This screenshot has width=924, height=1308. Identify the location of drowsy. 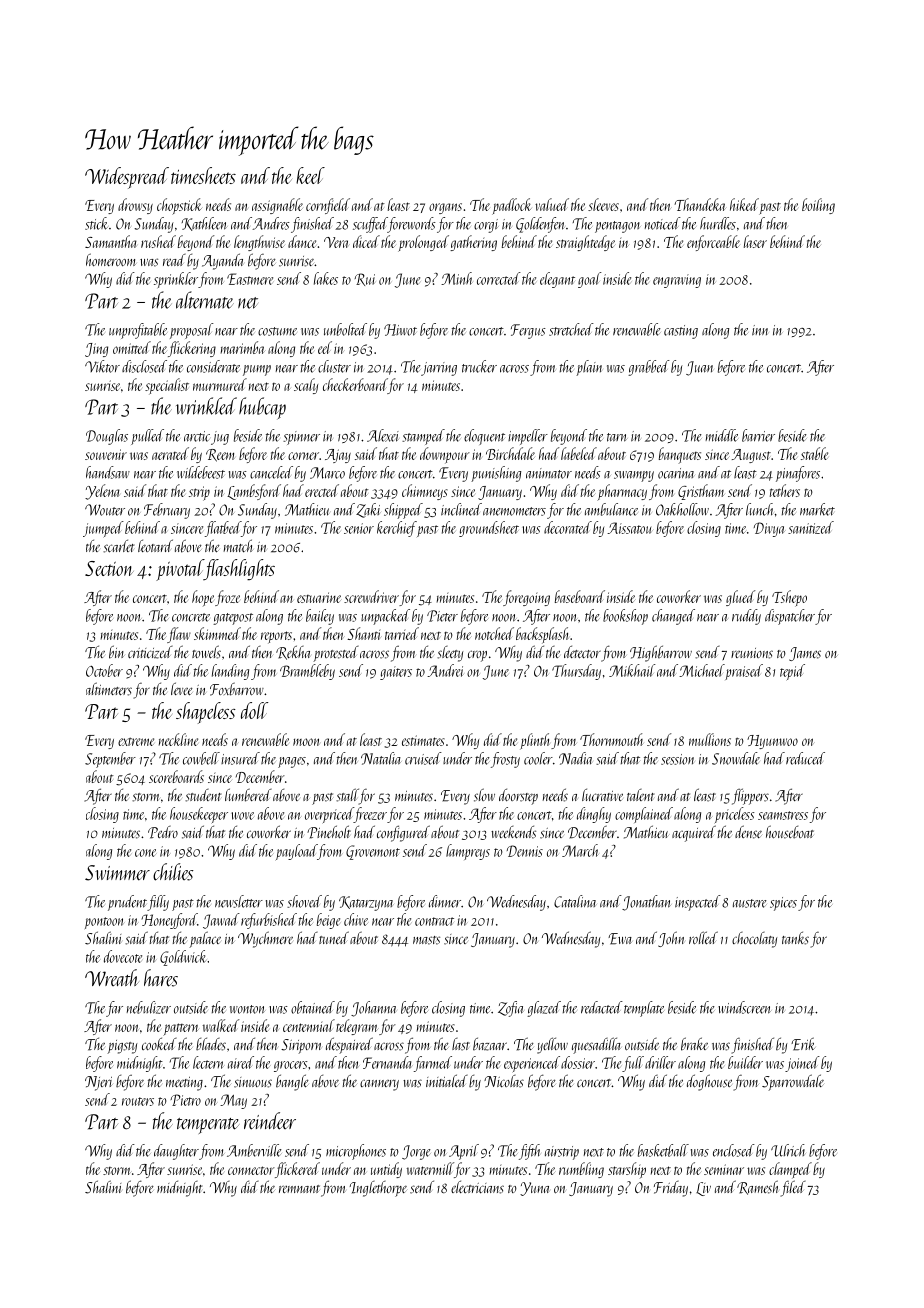
(135, 206).
